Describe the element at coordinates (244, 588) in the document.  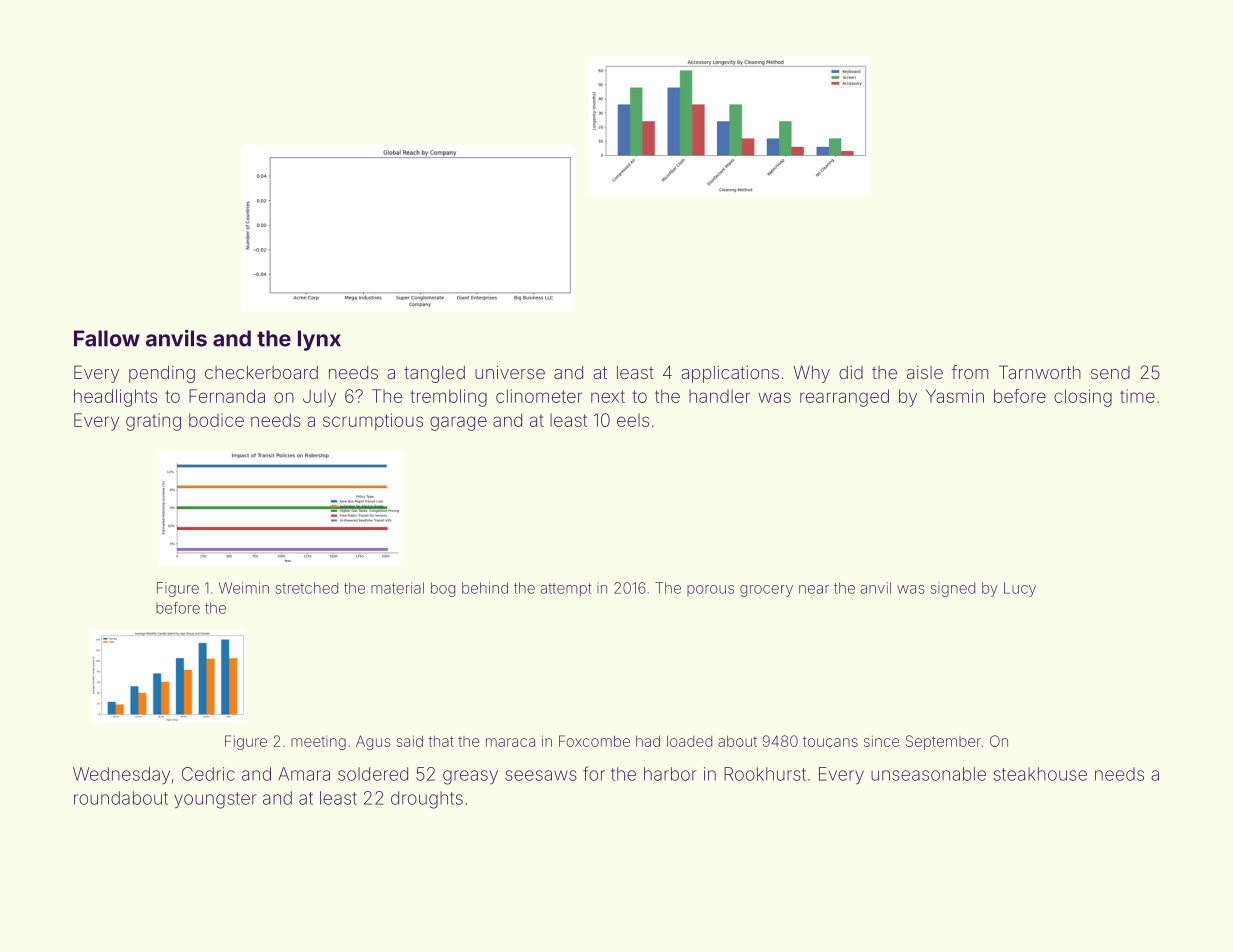
I see `Weimin` at that location.
